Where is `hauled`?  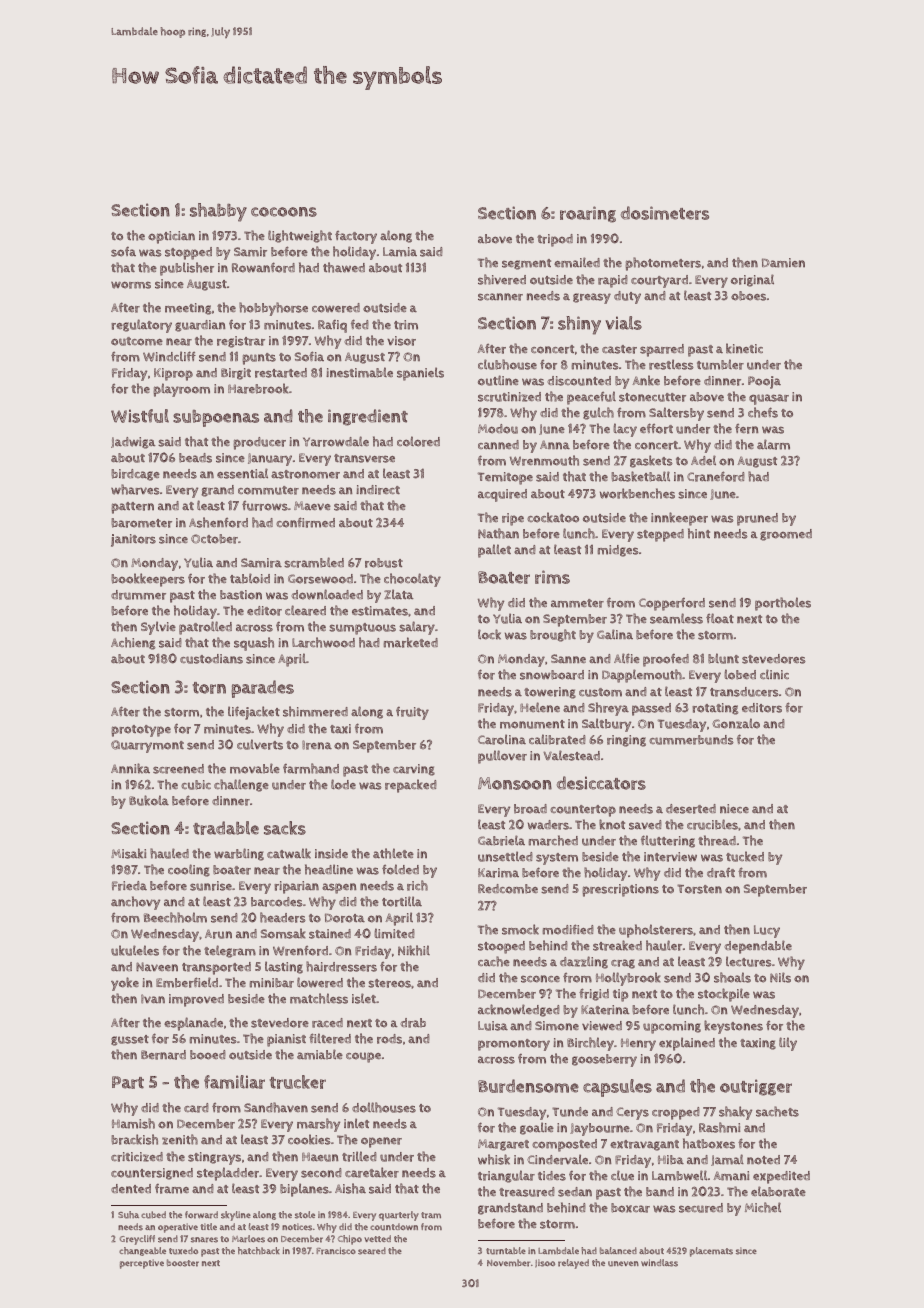
hauled is located at coordinates (169, 853).
